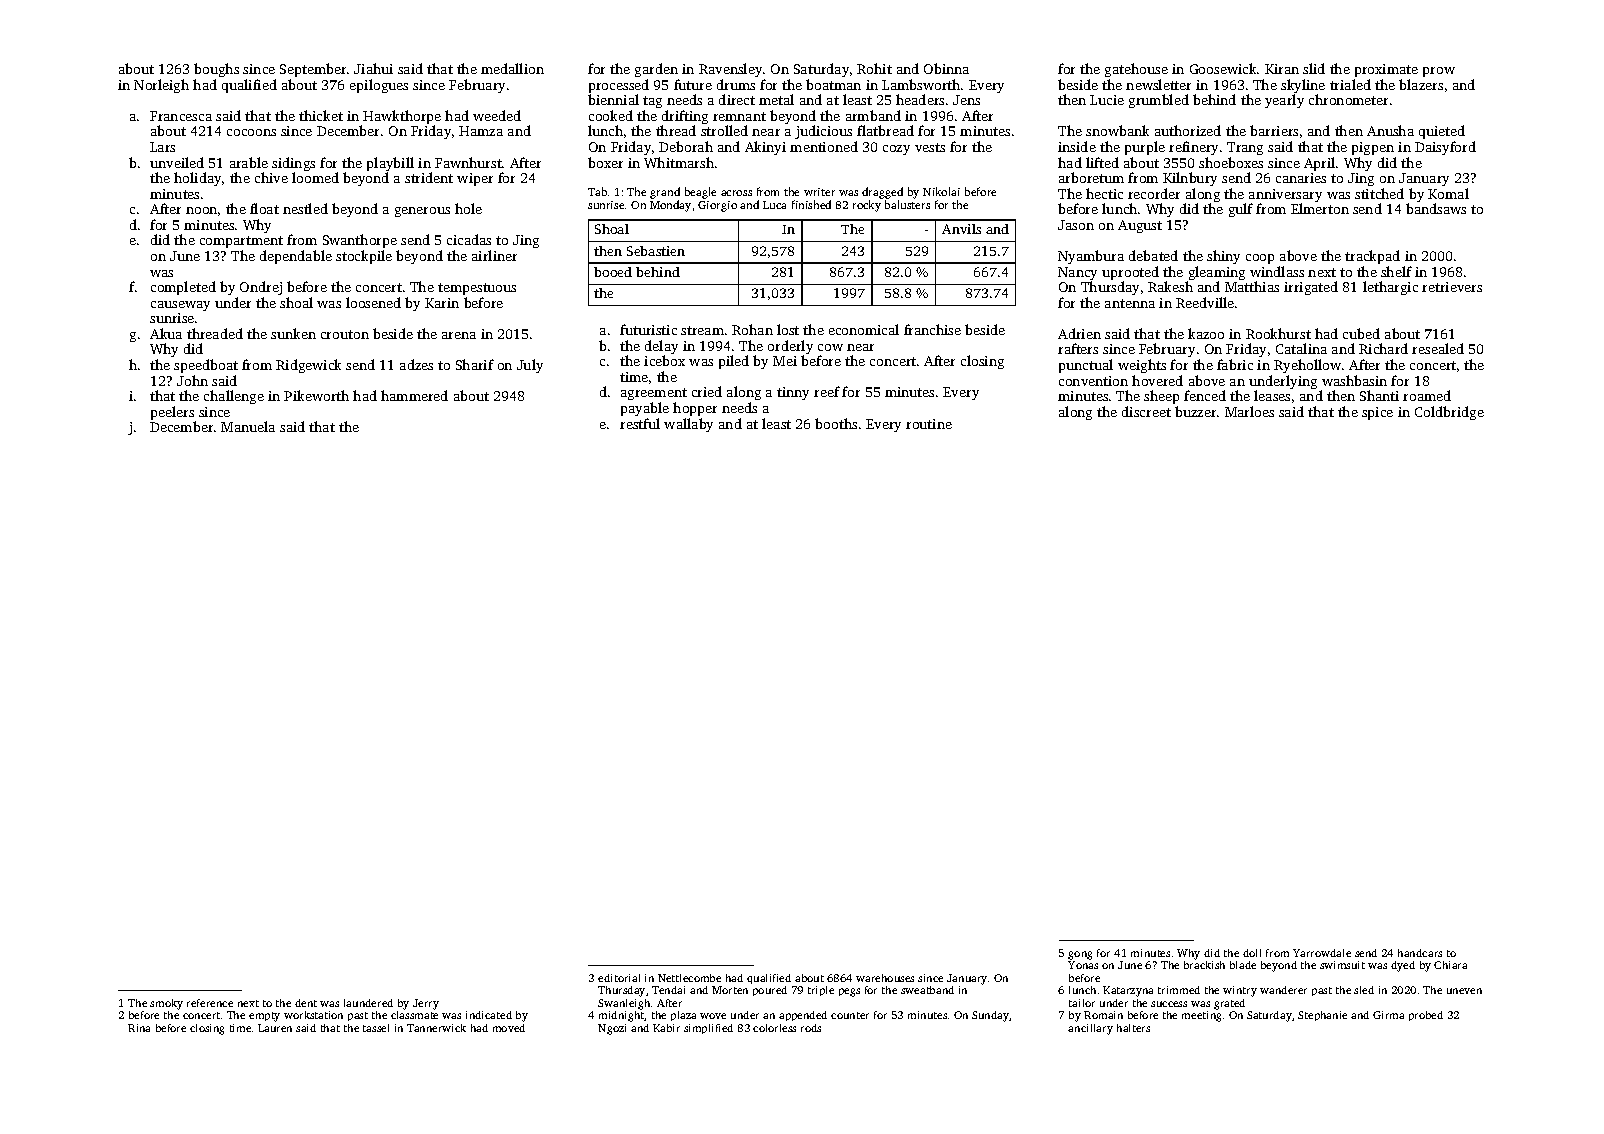  I want to click on restful, so click(640, 423).
